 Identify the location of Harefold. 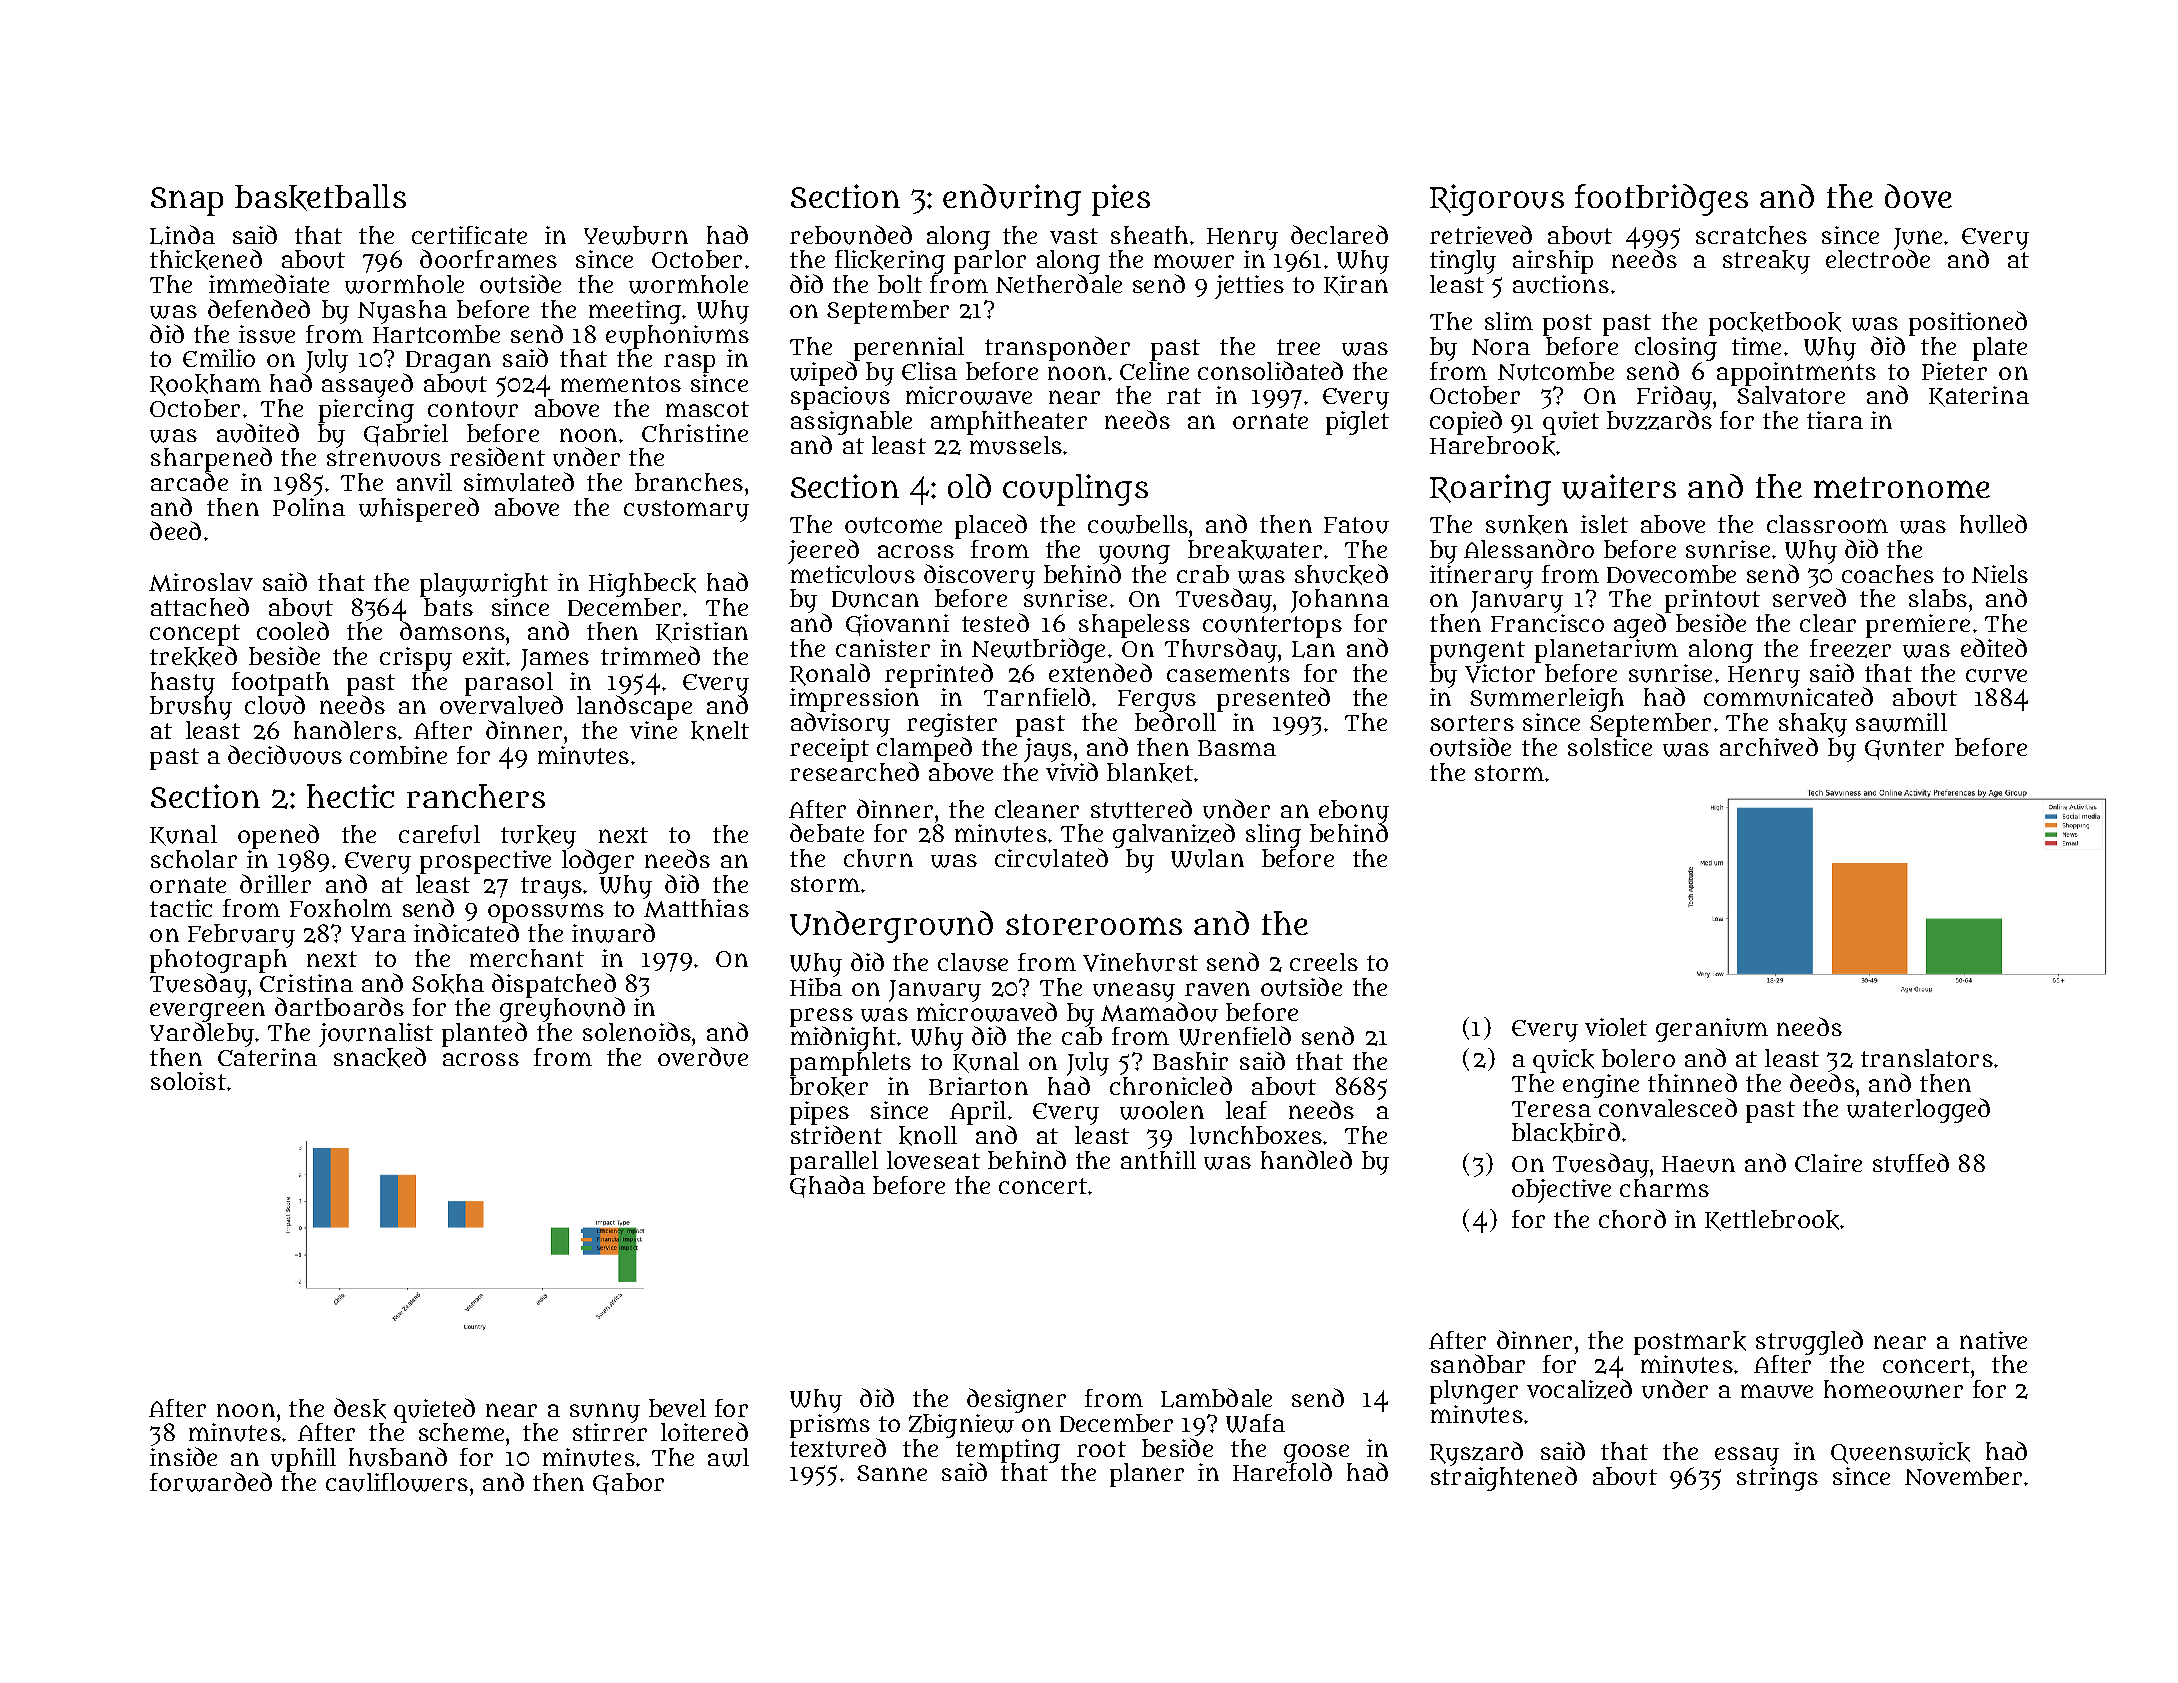
(1282, 1472).
